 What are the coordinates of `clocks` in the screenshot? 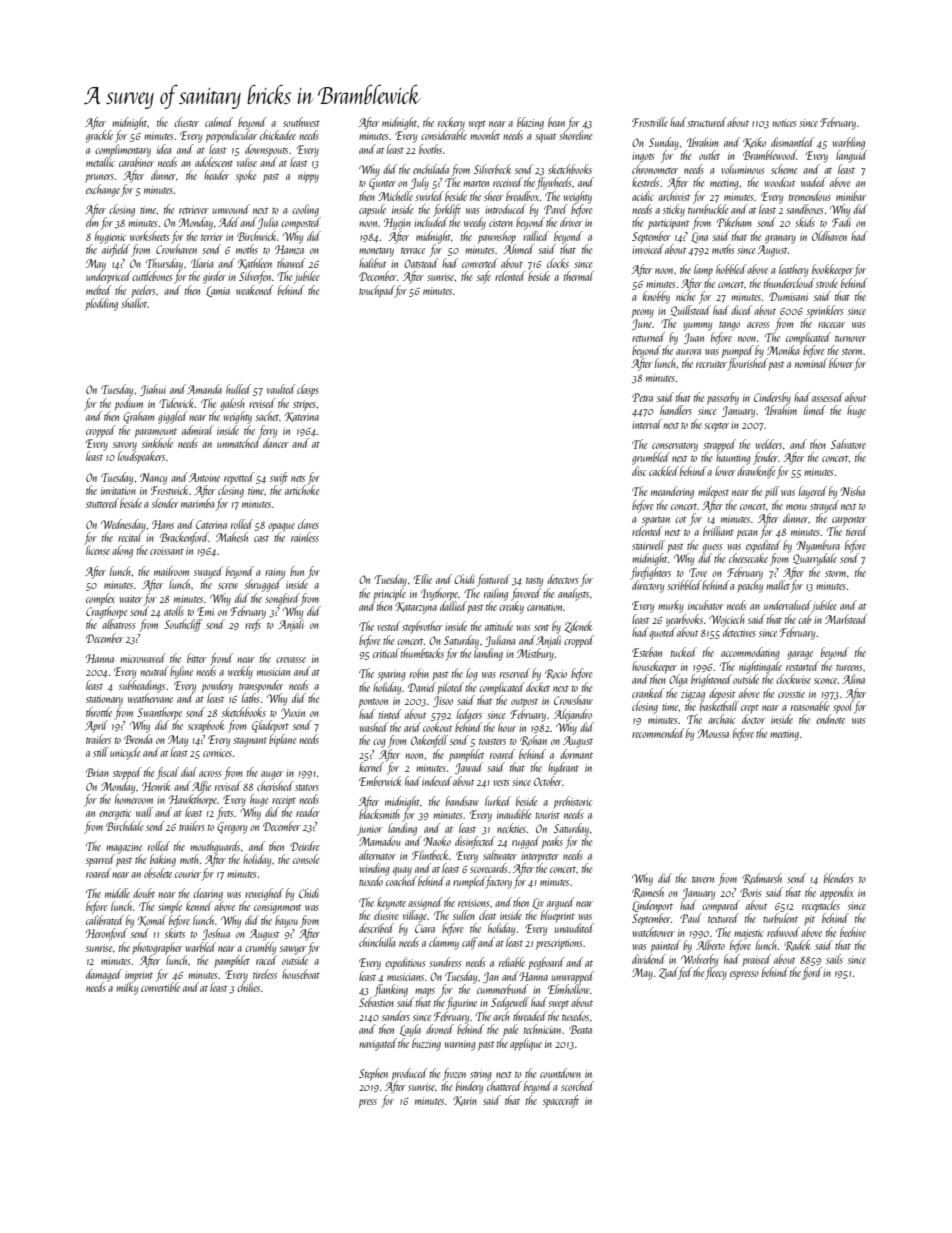 It's located at (558, 263).
